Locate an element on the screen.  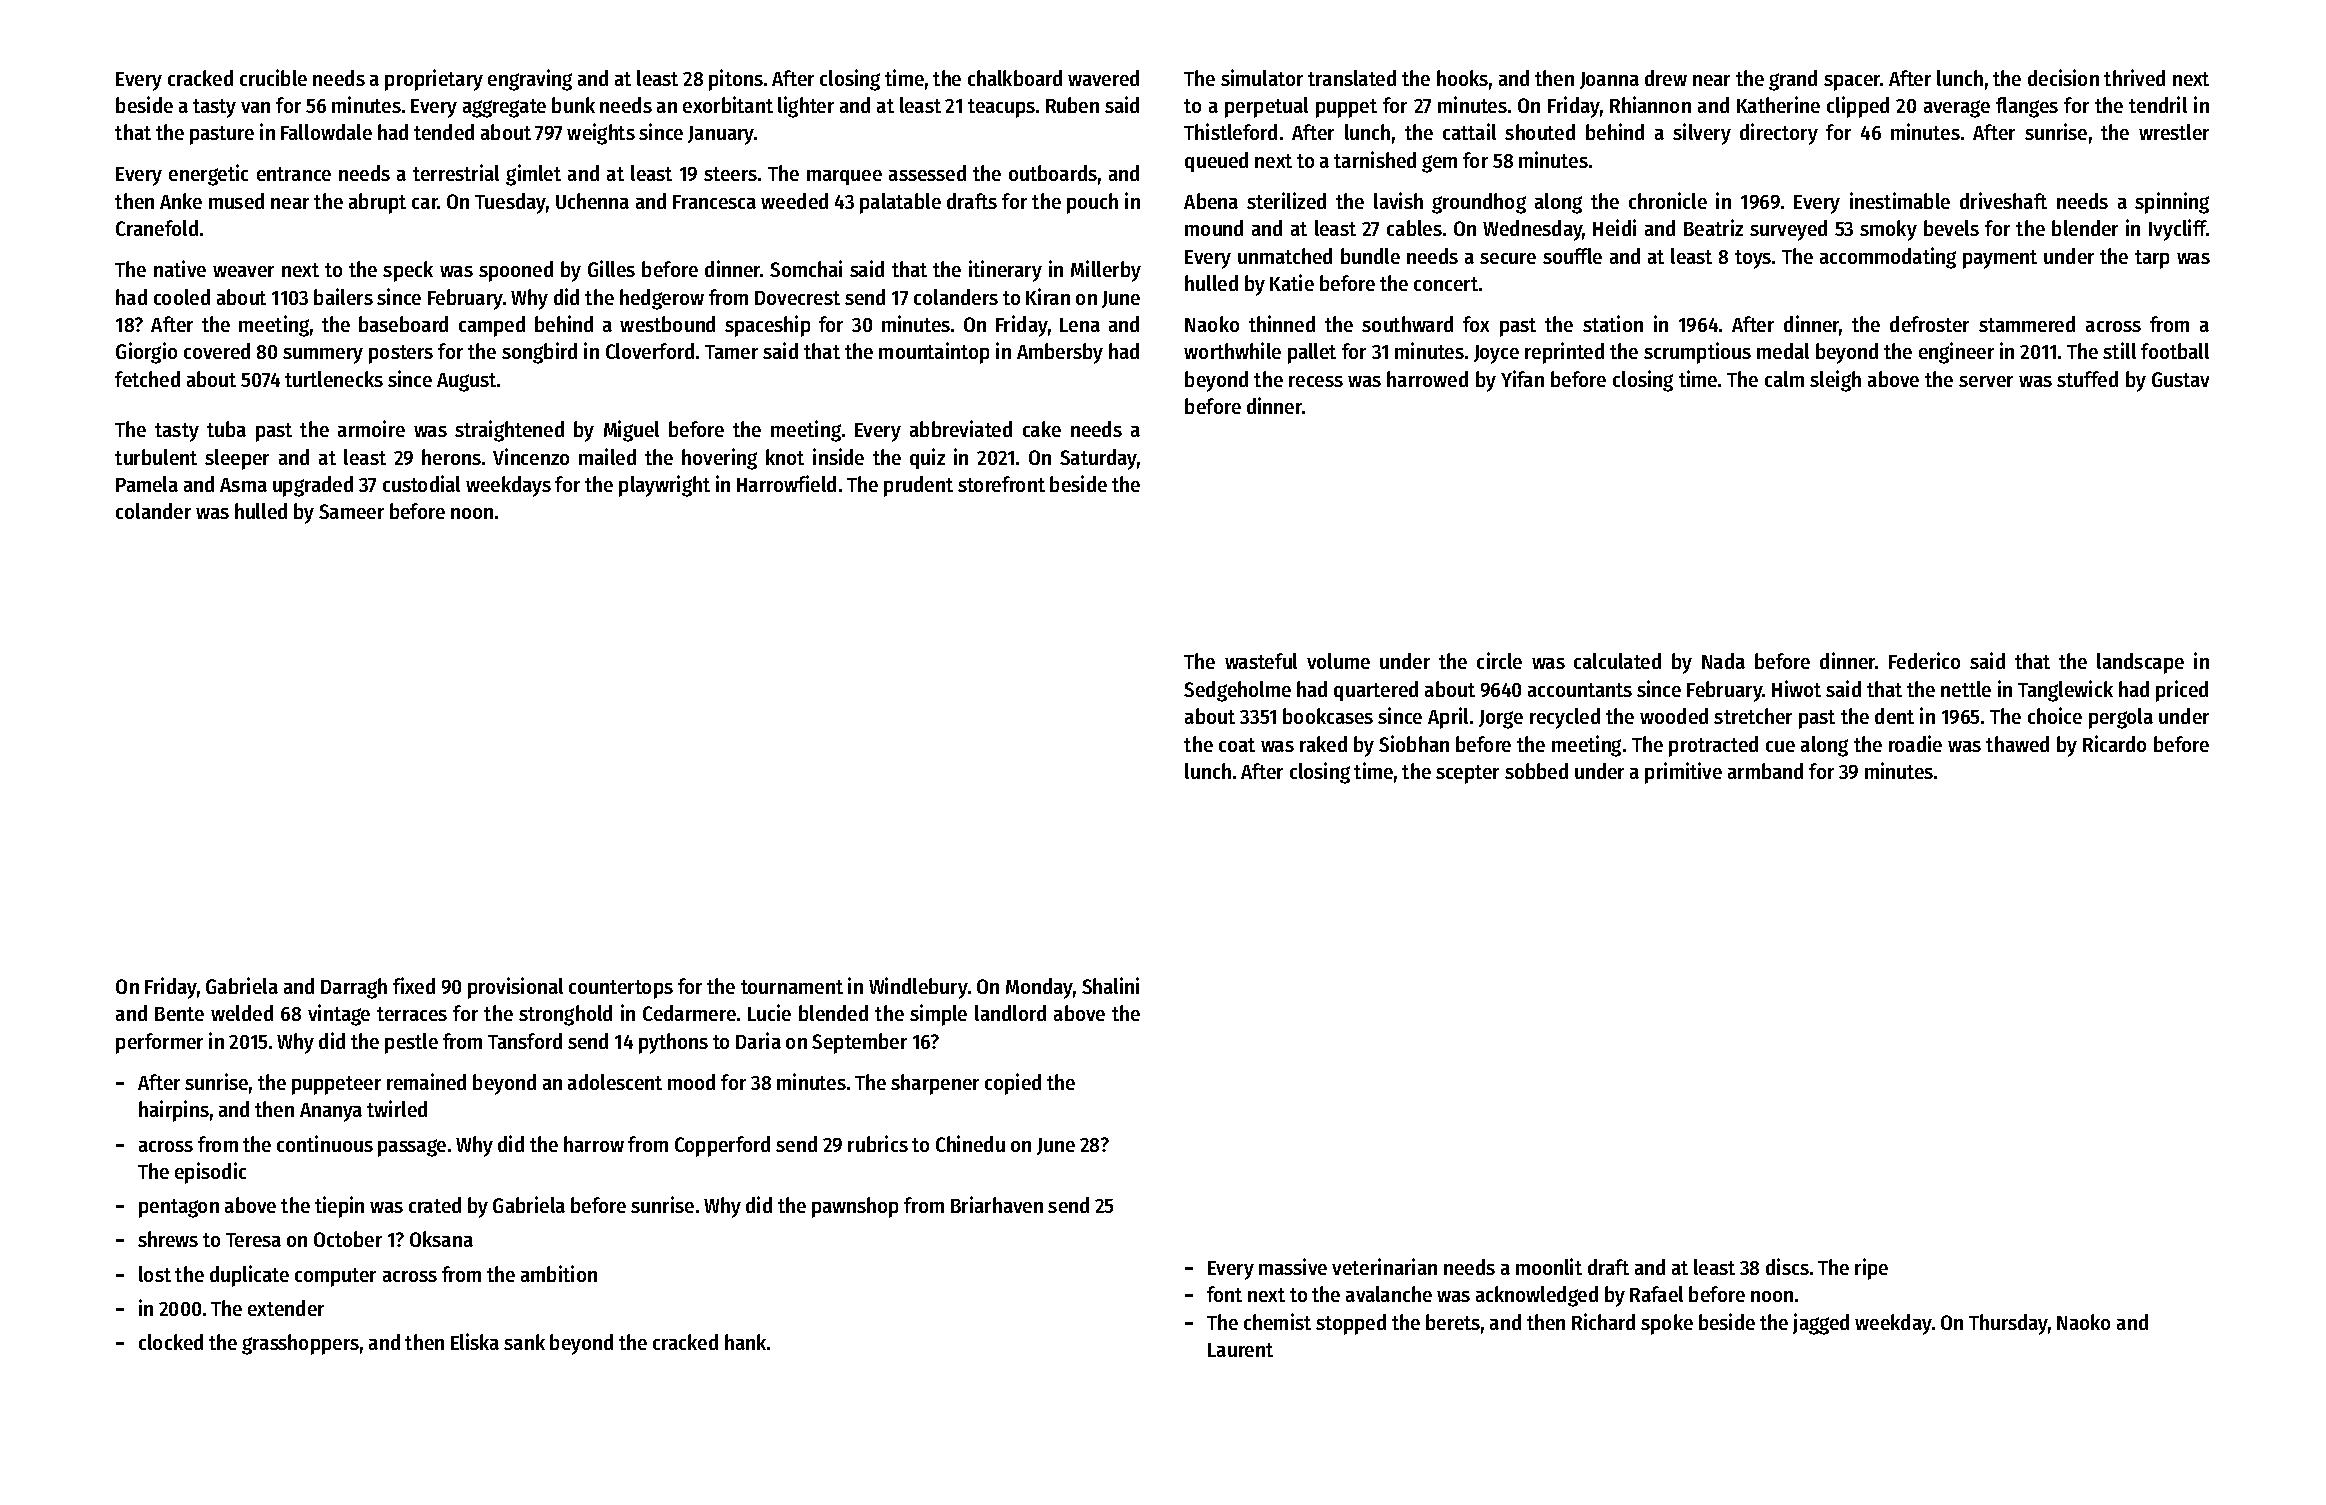
Sameer is located at coordinates (351, 511).
